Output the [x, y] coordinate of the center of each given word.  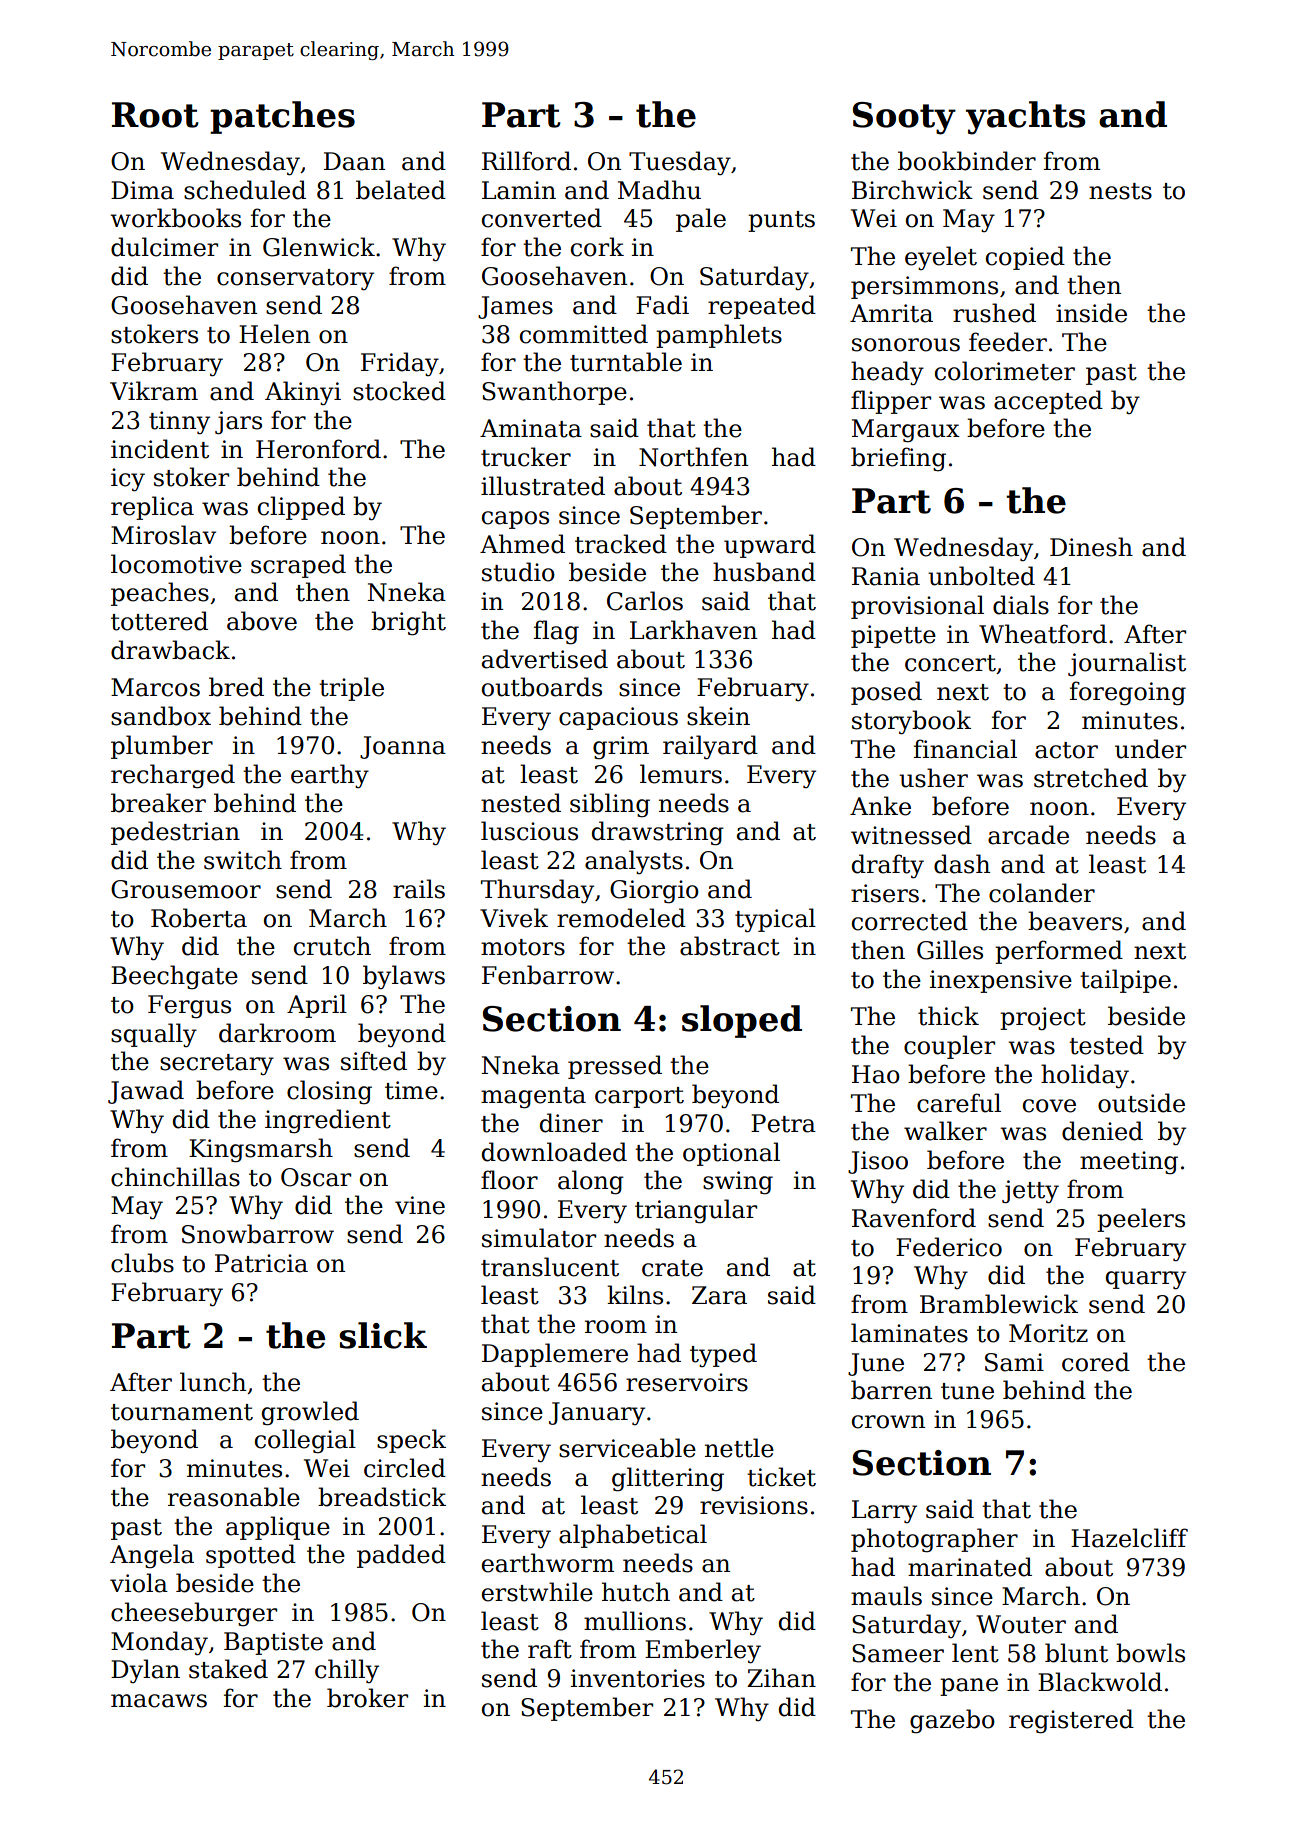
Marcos [155, 687]
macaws [159, 1701]
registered [1071, 1721]
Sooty [904, 118]
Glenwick [319, 247]
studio [518, 572]
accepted [1048, 402]
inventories [638, 1678]
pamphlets [719, 336]
